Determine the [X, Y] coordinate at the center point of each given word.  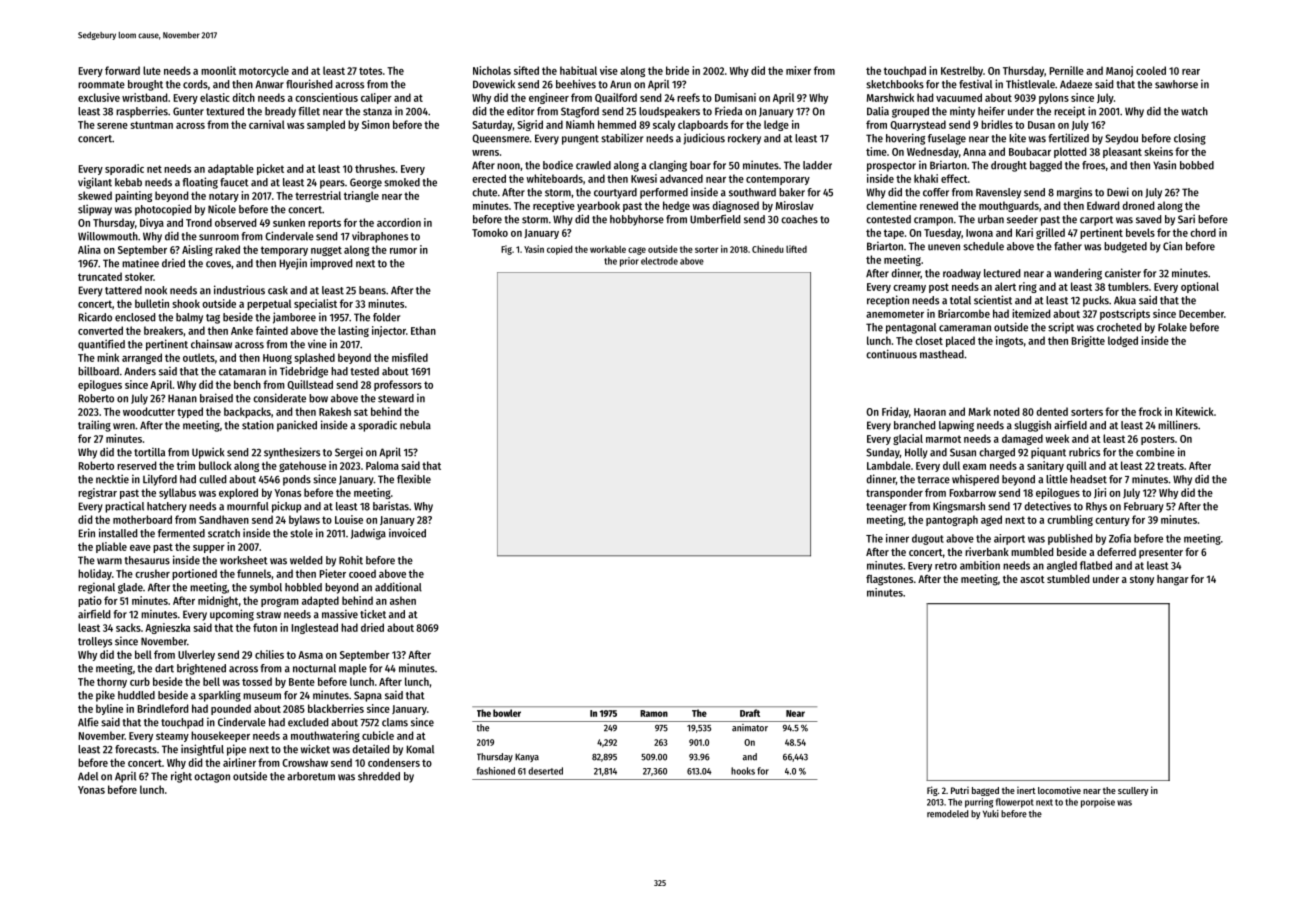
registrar [97, 493]
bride [677, 70]
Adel [88, 776]
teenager [886, 508]
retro [946, 566]
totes [370, 71]
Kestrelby [962, 71]
